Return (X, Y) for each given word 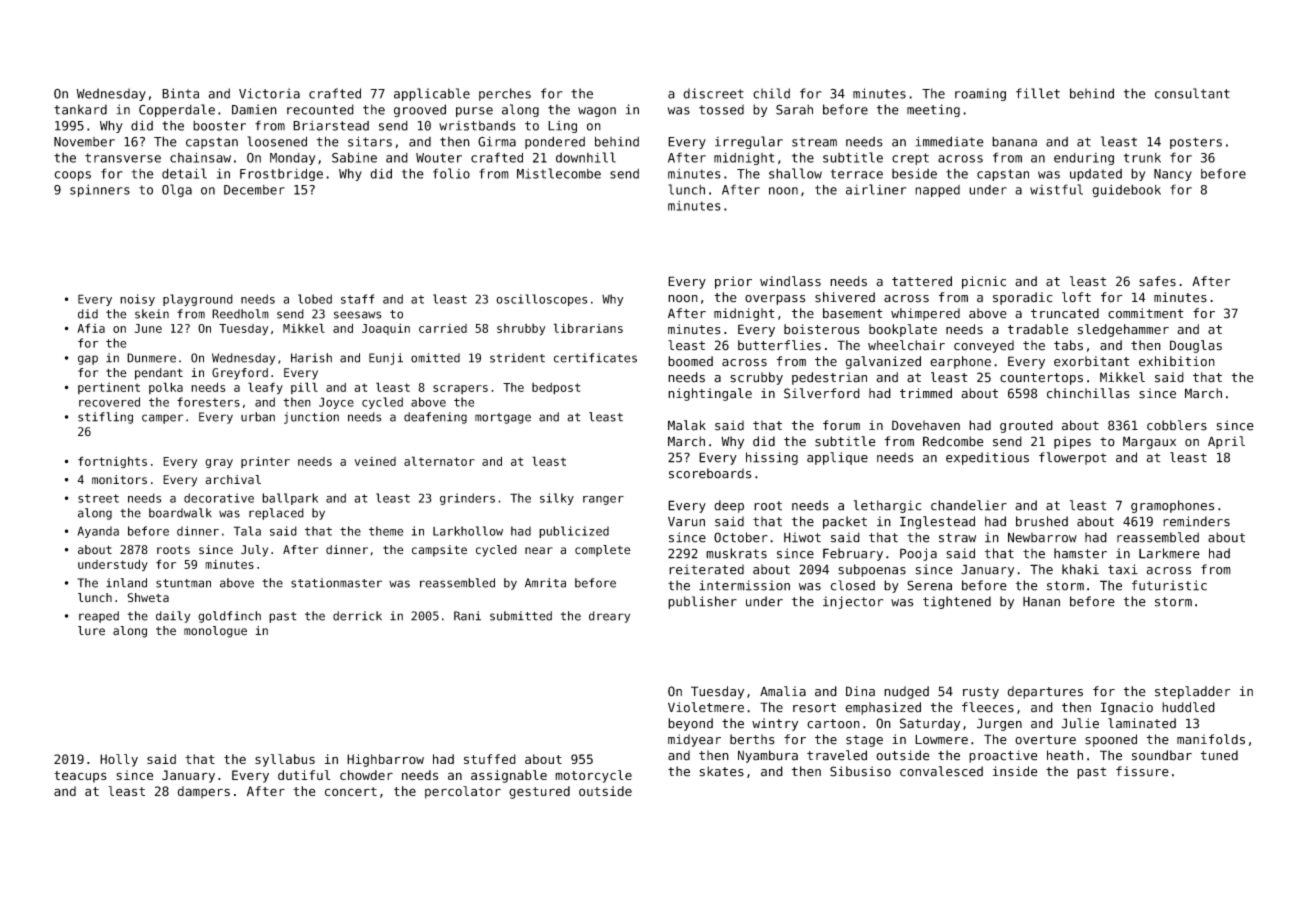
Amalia (783, 691)
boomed (690, 361)
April (1226, 442)
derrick (357, 616)
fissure (1142, 771)
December (254, 190)
